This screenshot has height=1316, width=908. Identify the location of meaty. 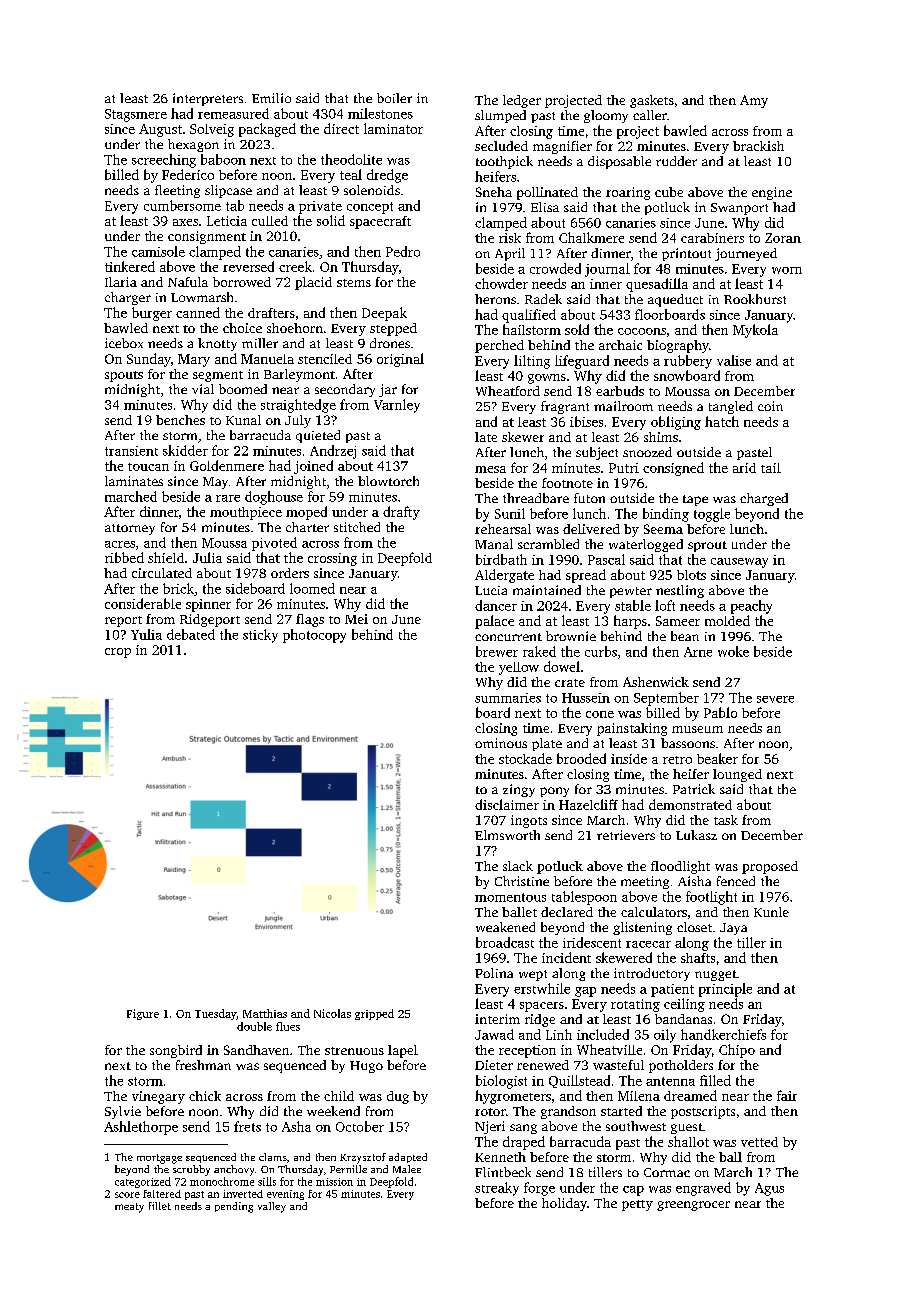
(129, 1208).
